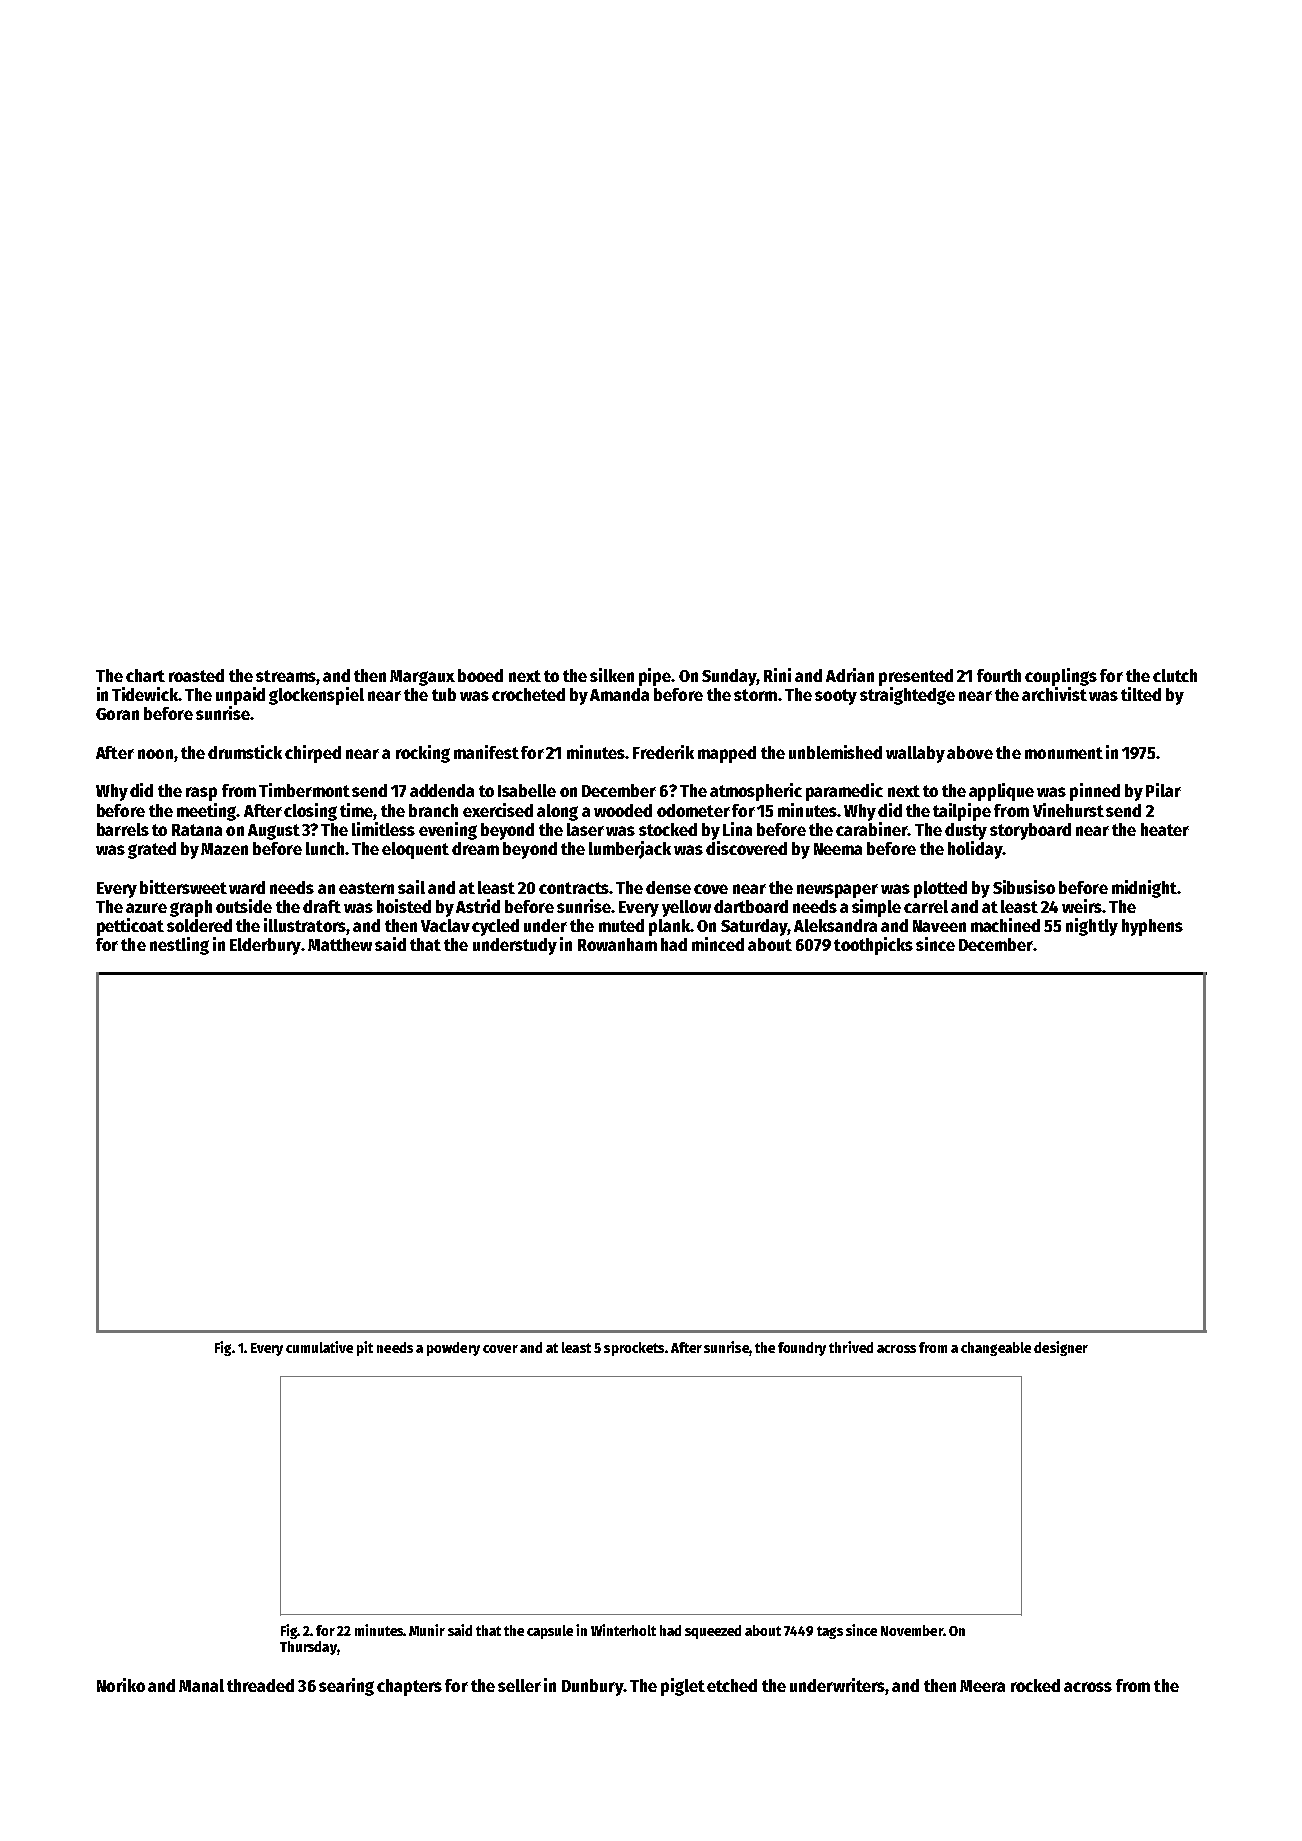 This screenshot has width=1302, height=1841. Describe the element at coordinates (916, 677) in the screenshot. I see `presented` at that location.
